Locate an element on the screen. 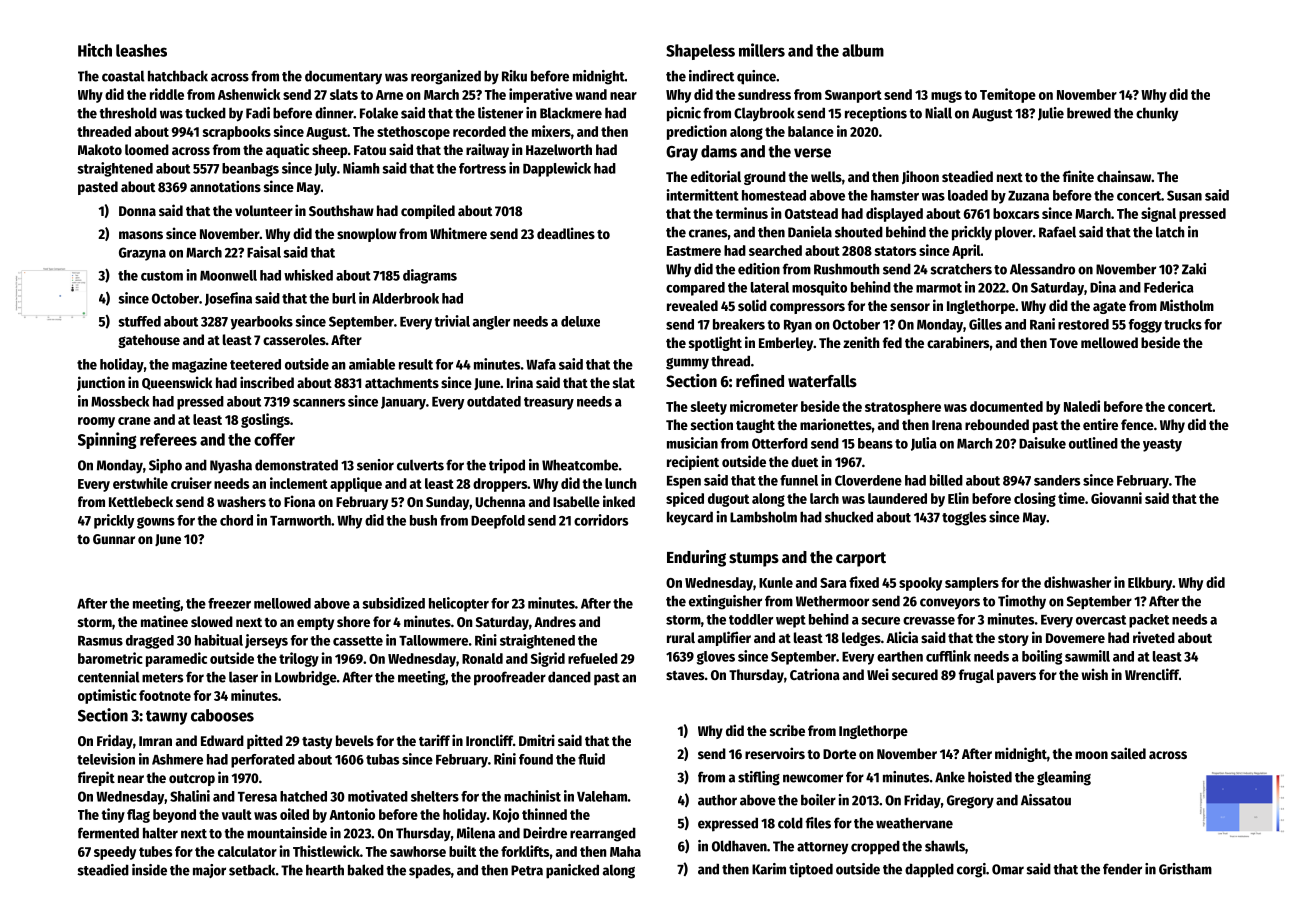  Grazyna is located at coordinates (142, 254).
